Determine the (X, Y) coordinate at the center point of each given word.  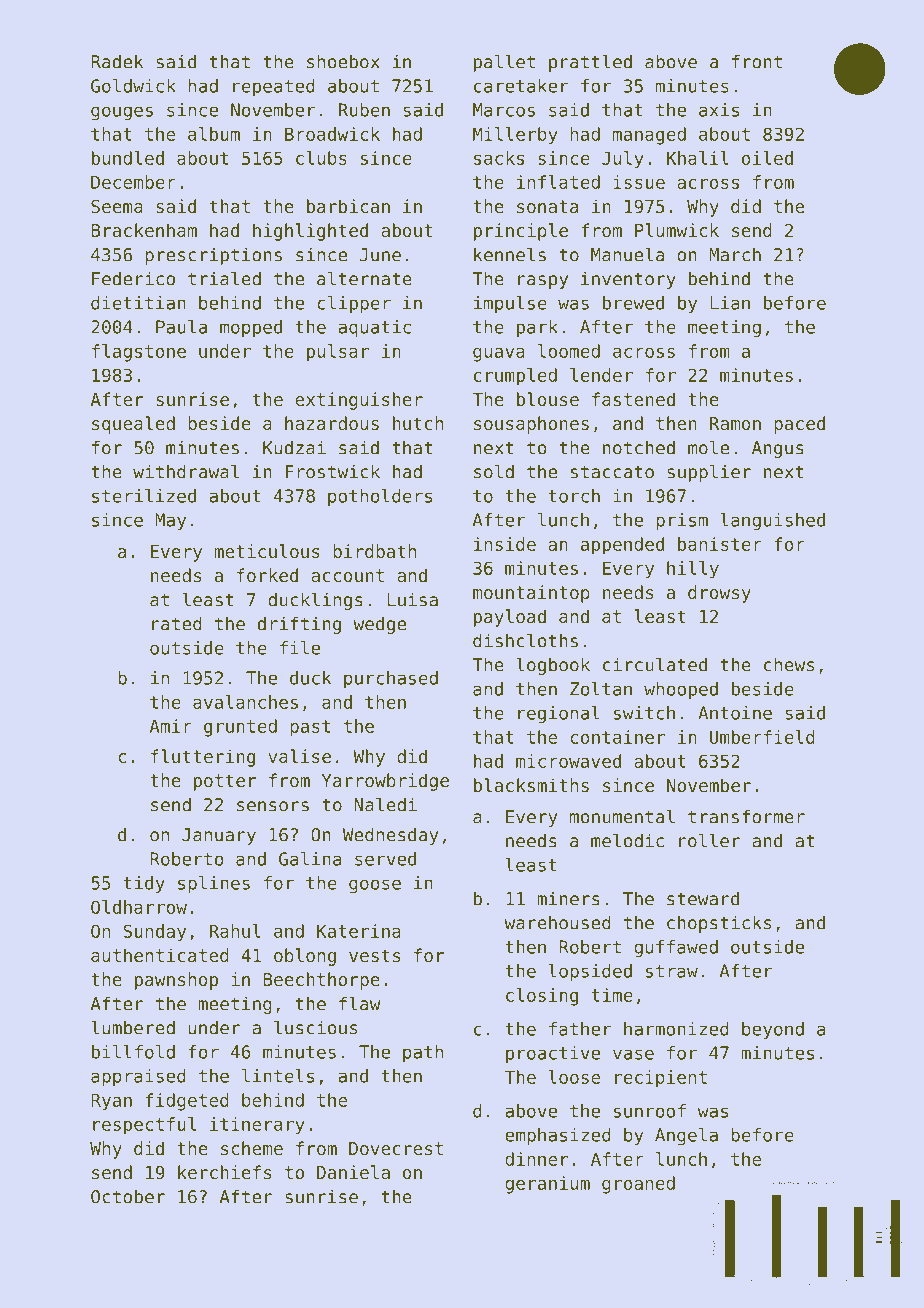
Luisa (412, 599)
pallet (504, 63)
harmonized (676, 1029)
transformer (746, 816)
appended (622, 546)
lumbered (133, 1027)
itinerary (257, 1126)
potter (225, 782)
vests (374, 955)
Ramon (735, 423)
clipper (354, 304)
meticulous (267, 551)
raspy (543, 282)
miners (568, 898)
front (757, 61)
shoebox (343, 61)
